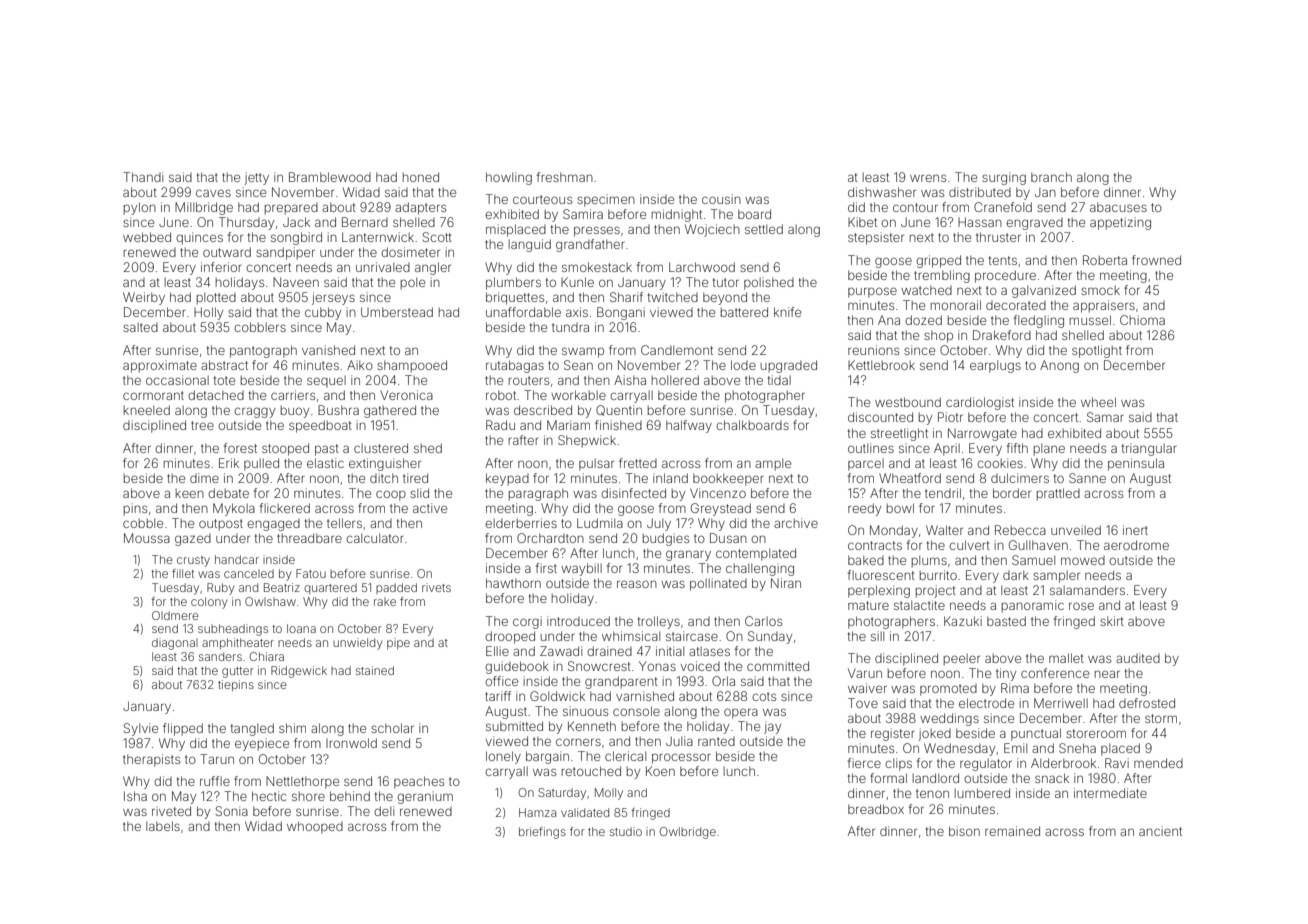 The height and width of the document is (924, 1308). Describe the element at coordinates (292, 728) in the document. I see `shim` at that location.
